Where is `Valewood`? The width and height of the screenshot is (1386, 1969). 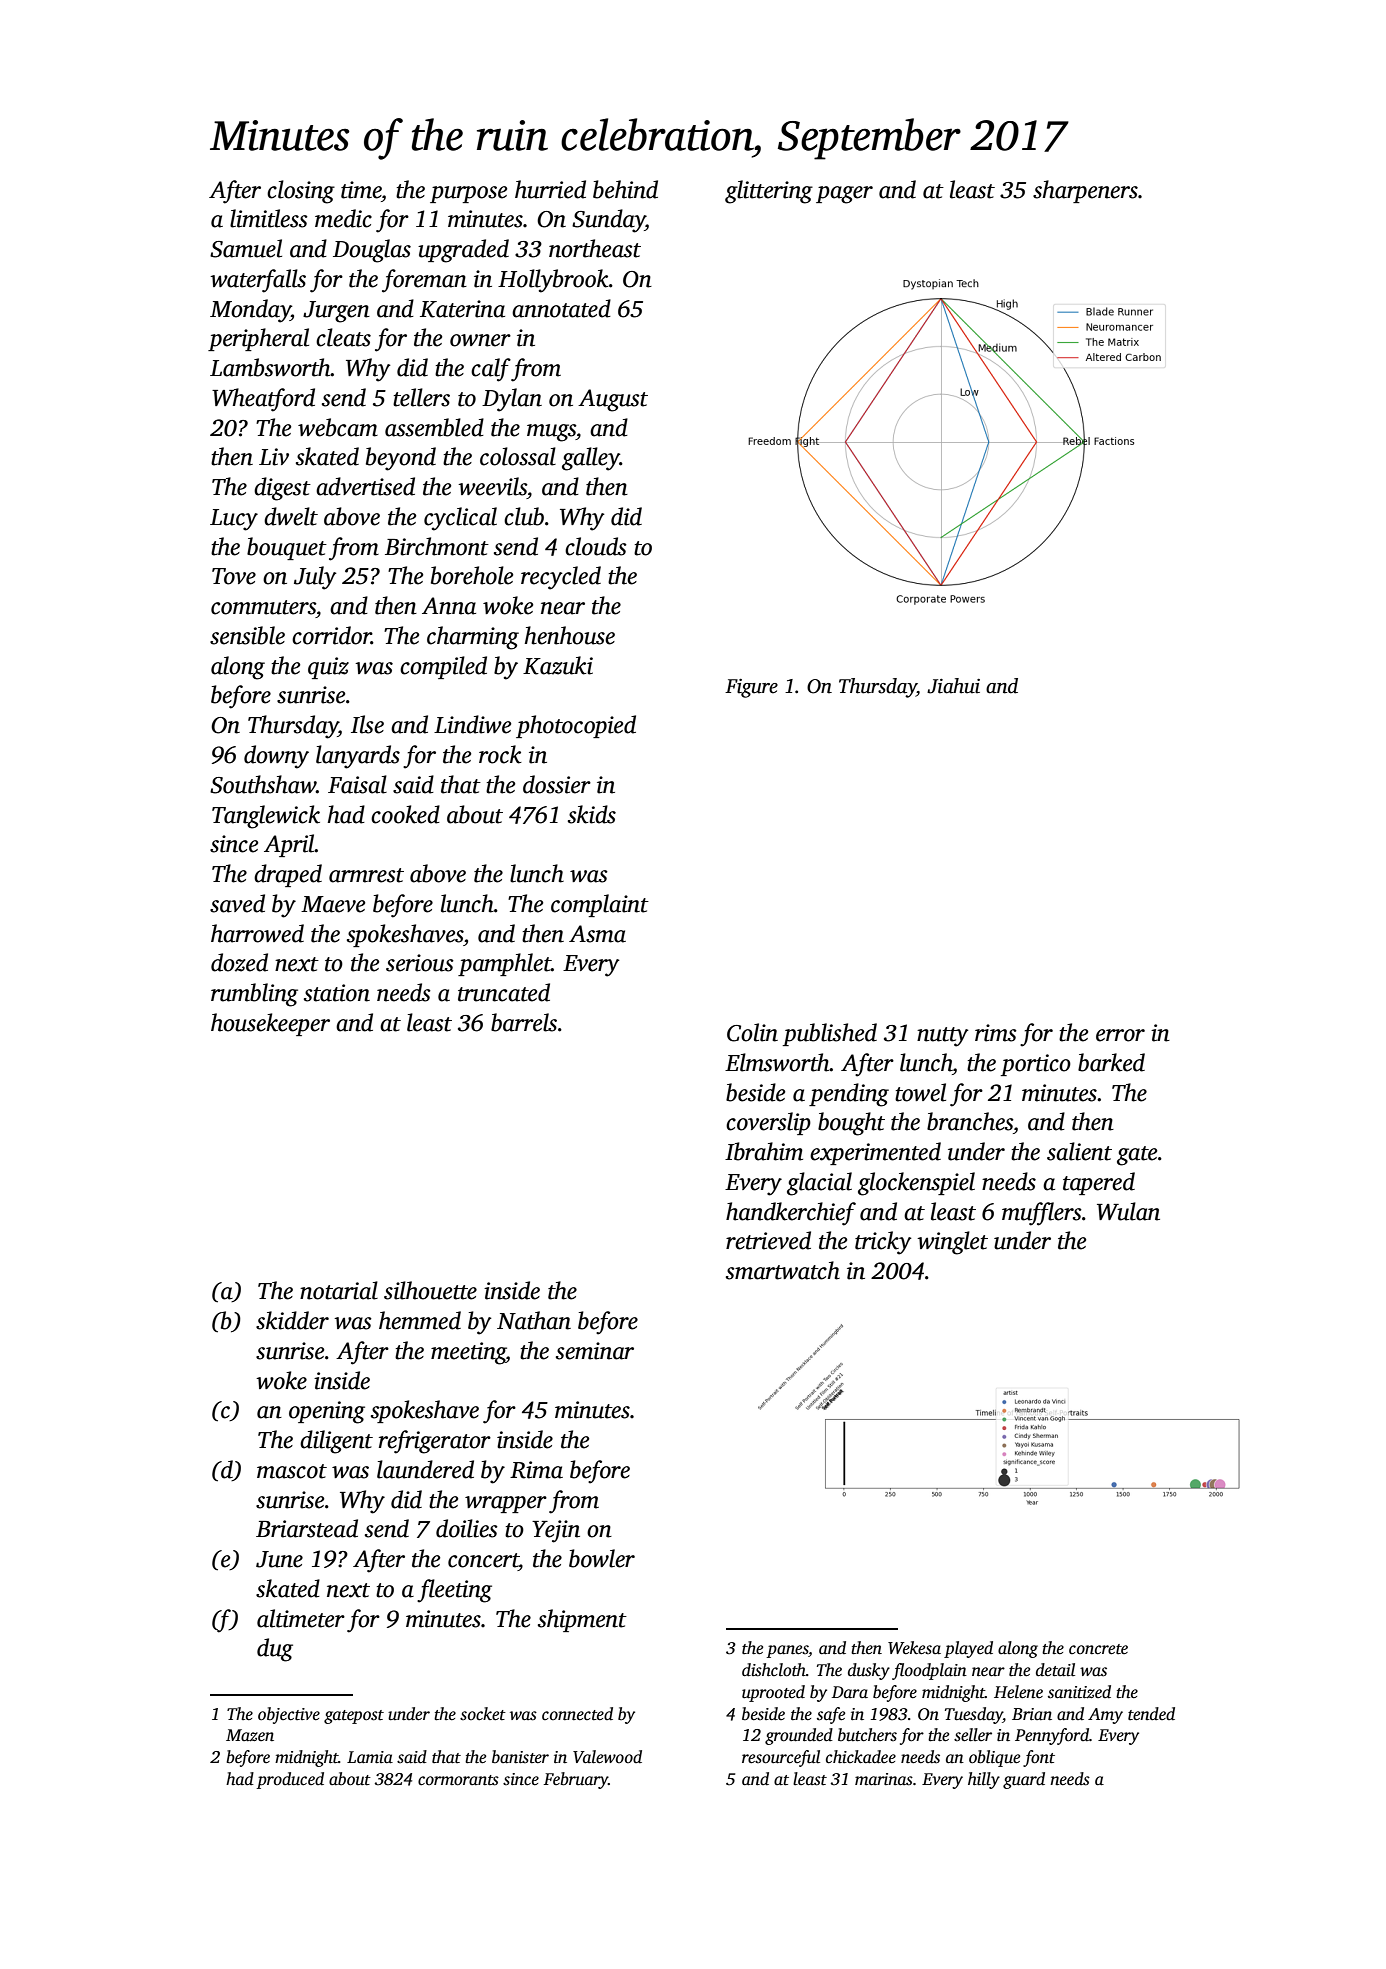 Valewood is located at coordinates (607, 1757).
